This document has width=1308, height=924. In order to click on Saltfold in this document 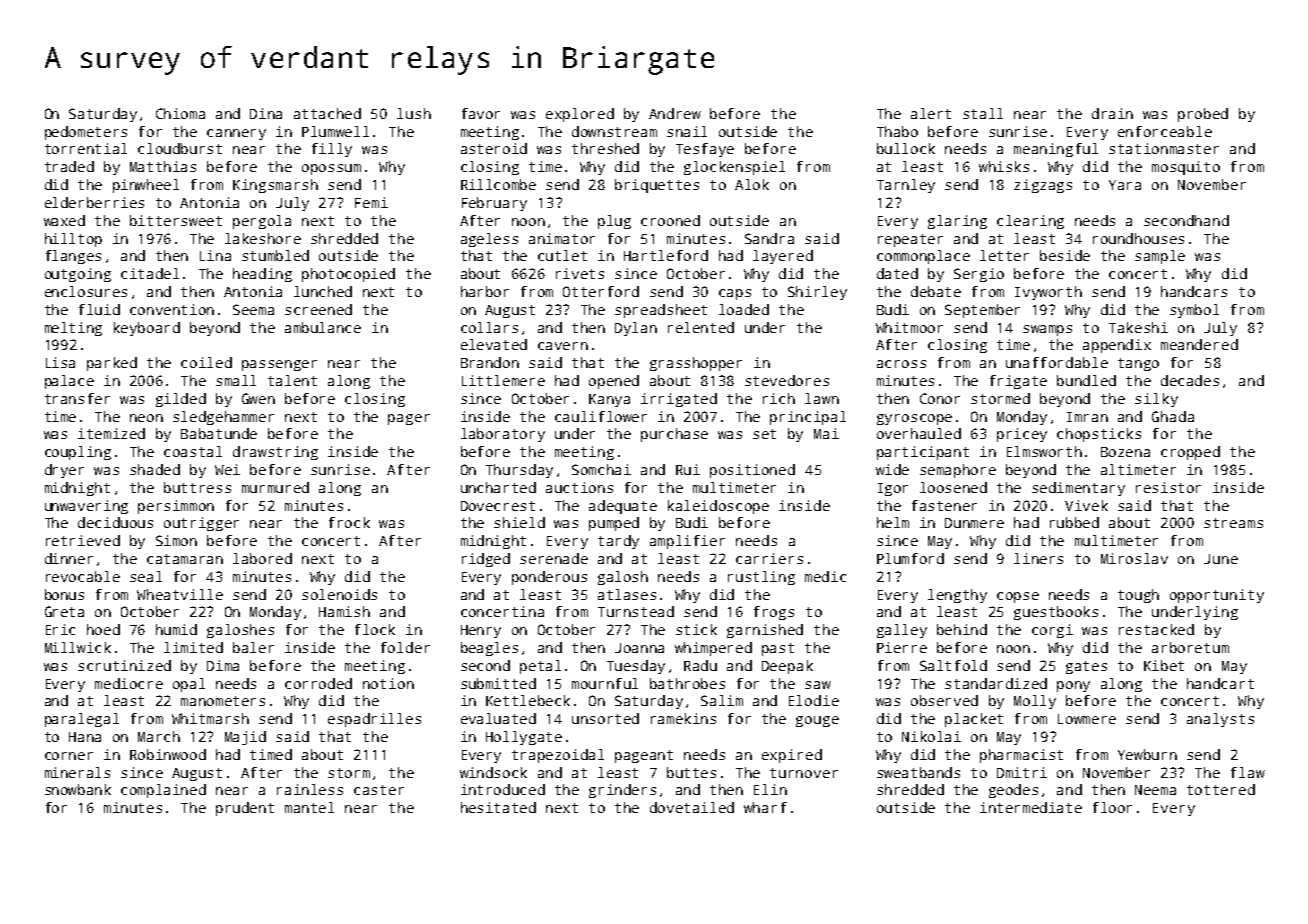, I will do `click(953, 665)`.
